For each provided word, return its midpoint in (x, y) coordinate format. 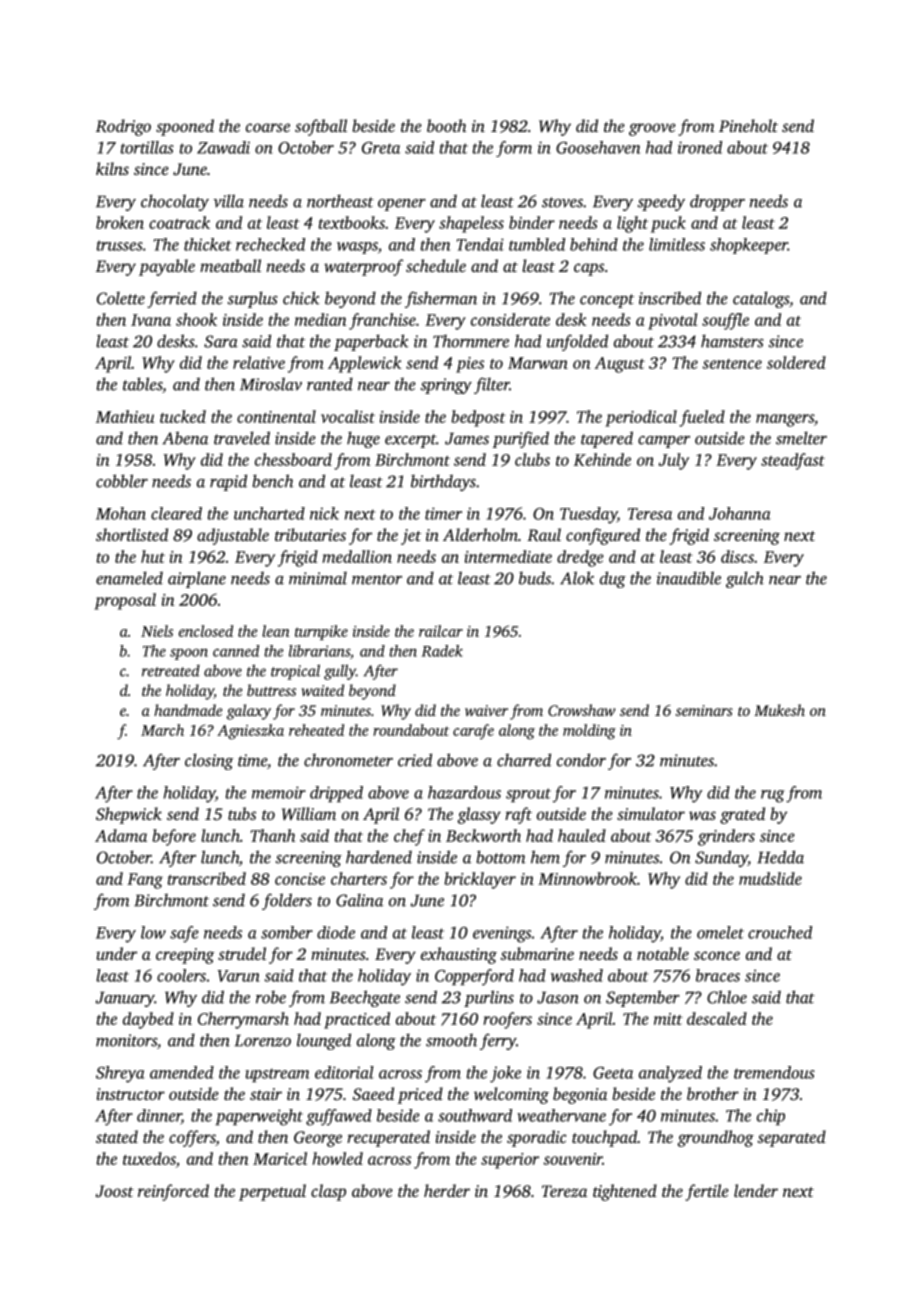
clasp (328, 1192)
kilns (112, 168)
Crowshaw (582, 710)
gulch (745, 579)
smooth (451, 1040)
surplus (253, 299)
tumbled (537, 244)
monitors (126, 1040)
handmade (188, 710)
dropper (717, 202)
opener (402, 205)
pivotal (673, 321)
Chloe (727, 997)
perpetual (272, 1192)
